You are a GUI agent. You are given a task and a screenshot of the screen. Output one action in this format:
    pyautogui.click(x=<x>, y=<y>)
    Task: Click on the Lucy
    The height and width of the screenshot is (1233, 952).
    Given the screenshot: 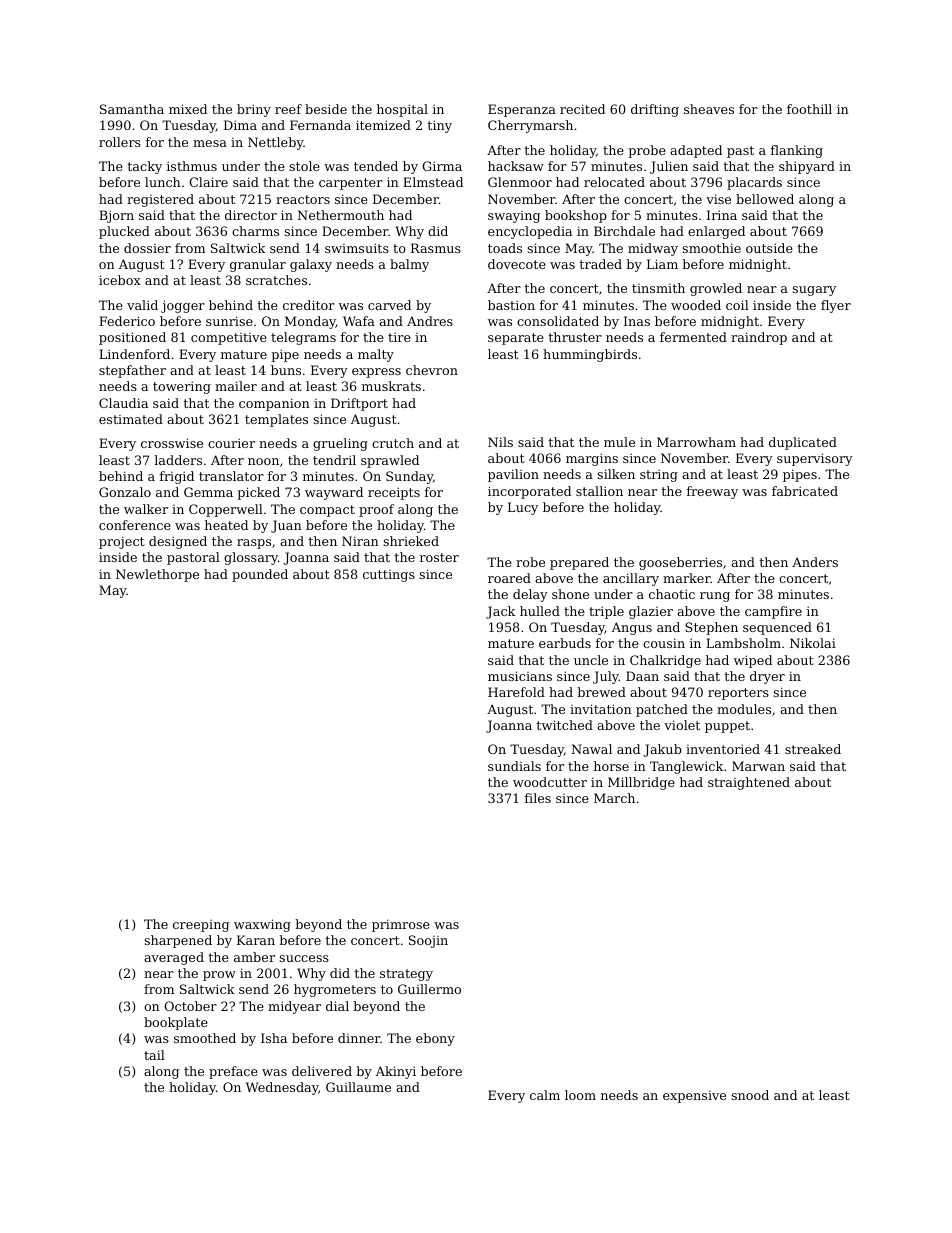 What is the action you would take?
    pyautogui.click(x=523, y=508)
